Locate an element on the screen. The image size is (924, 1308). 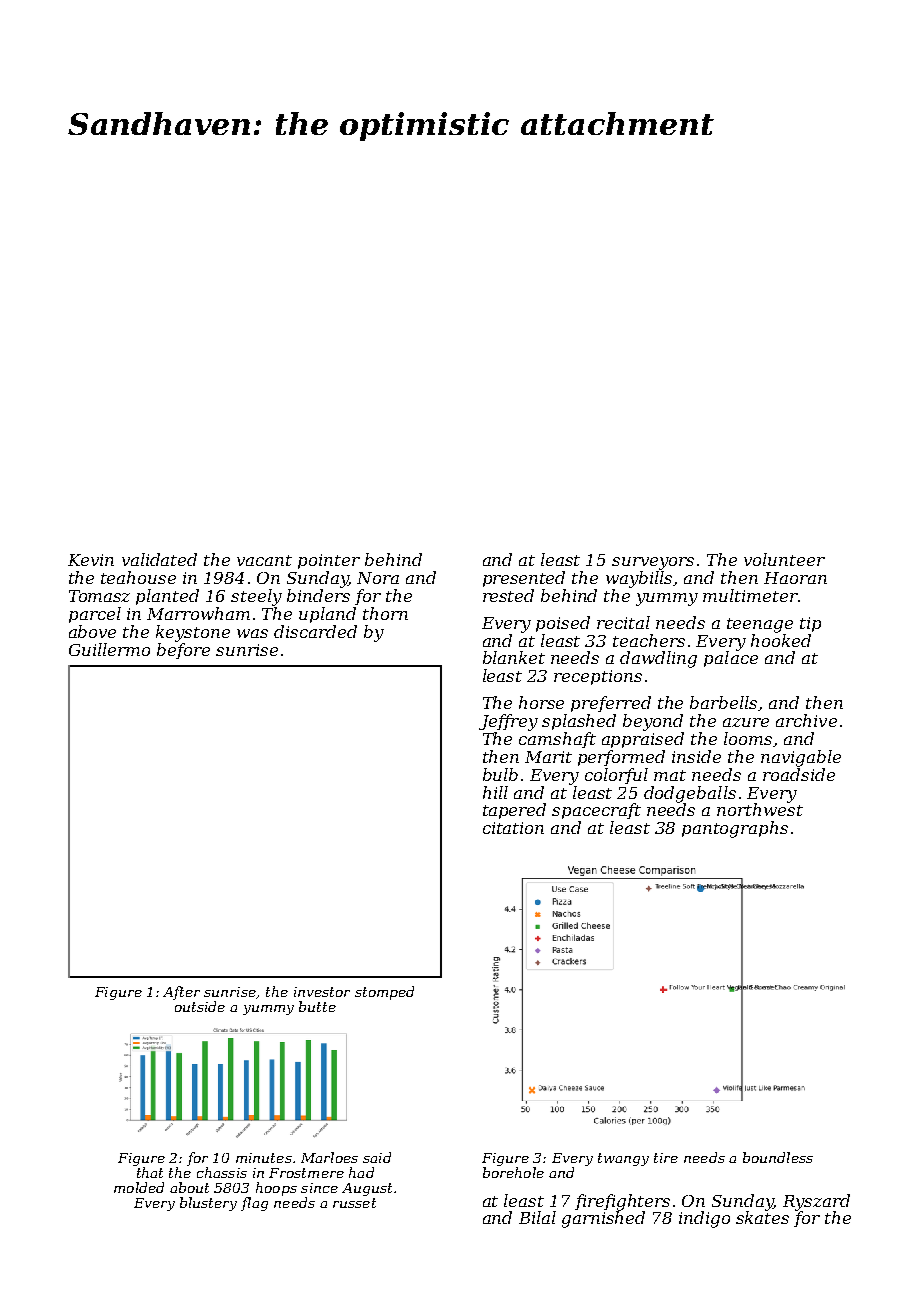
After is located at coordinates (181, 993).
